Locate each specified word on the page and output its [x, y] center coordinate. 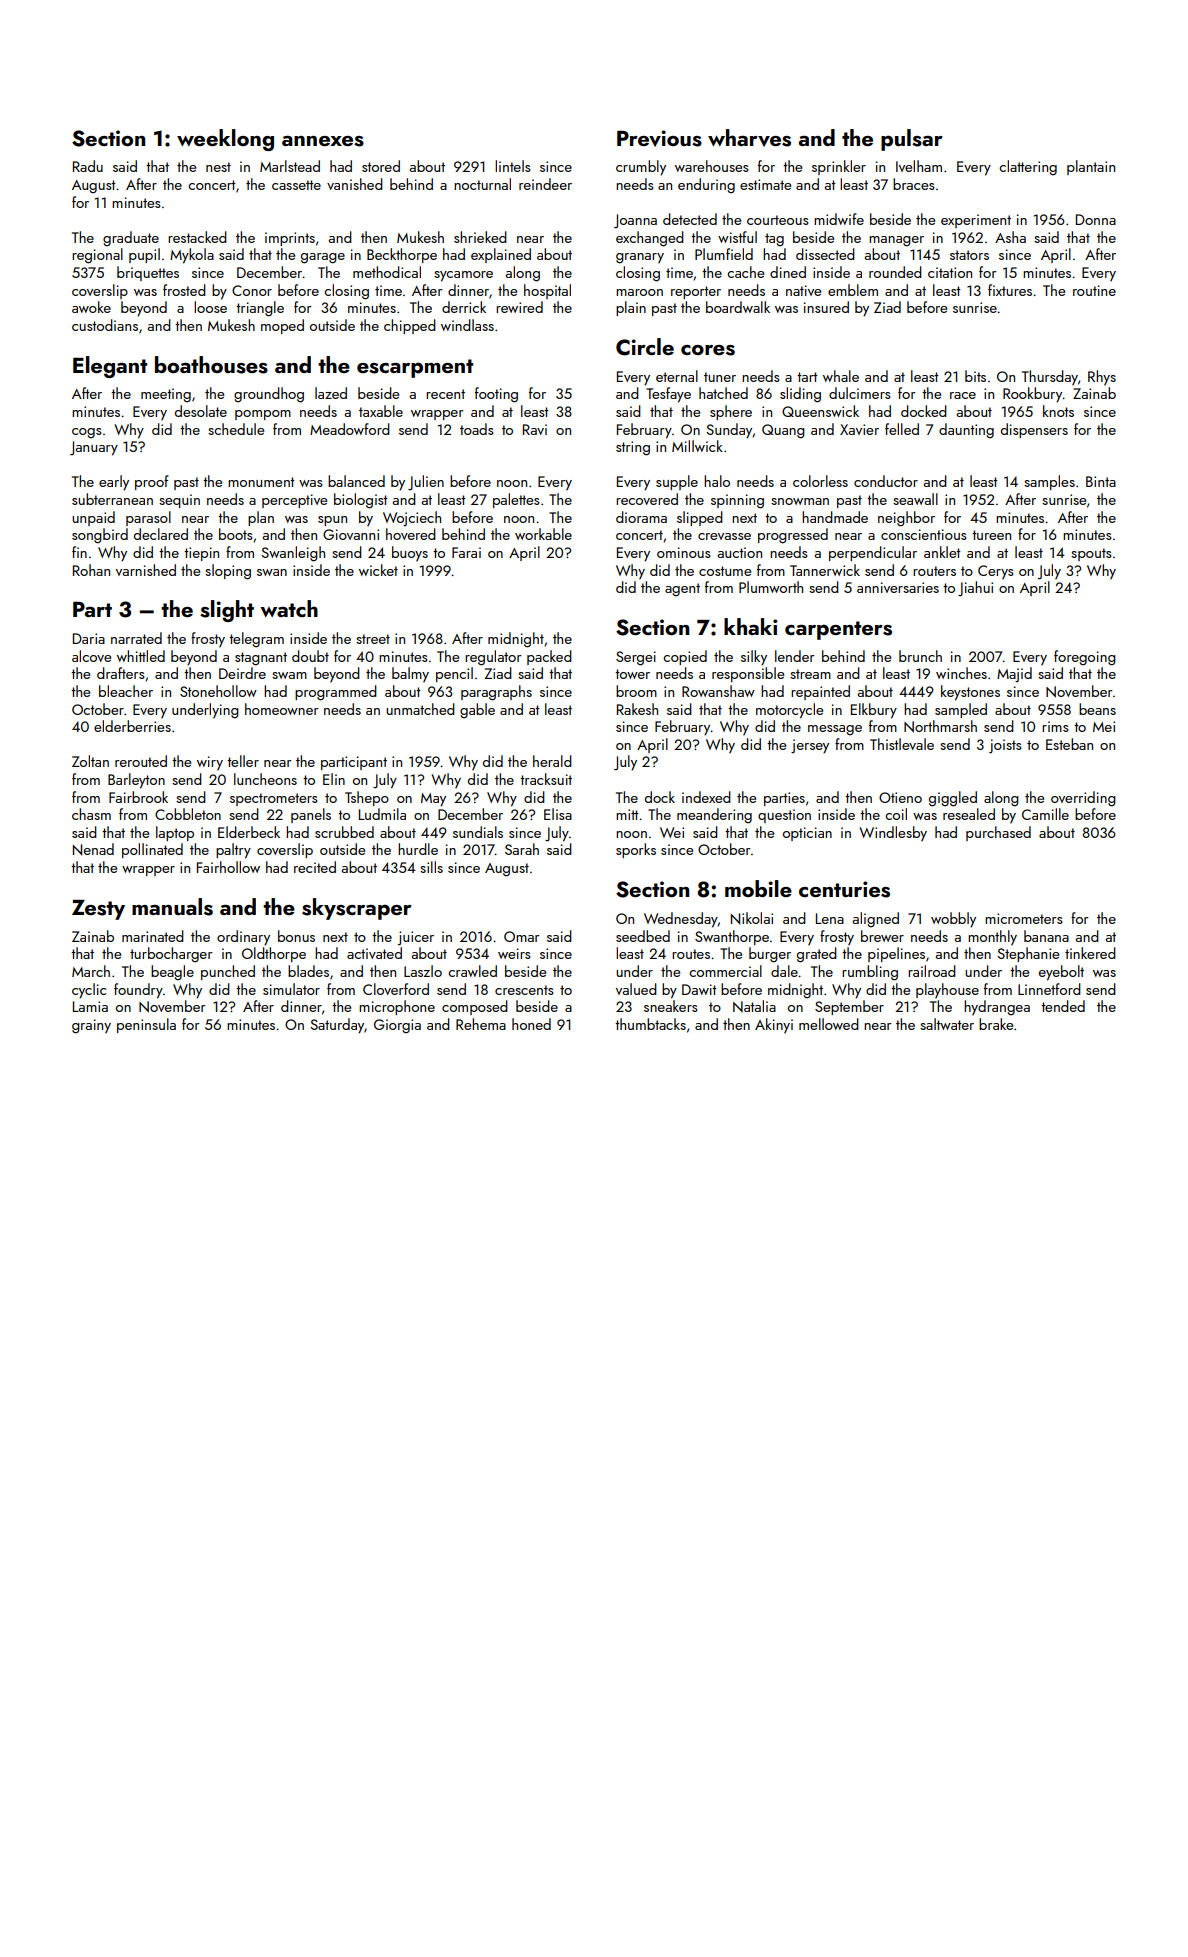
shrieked [480, 237]
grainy [91, 1026]
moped [282, 326]
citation [950, 272]
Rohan [91, 570]
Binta [1101, 481]
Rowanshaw [718, 691]
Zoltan [90, 761]
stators [969, 255]
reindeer [545, 184]
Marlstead [290, 166]
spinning [737, 501]
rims [1055, 726]
